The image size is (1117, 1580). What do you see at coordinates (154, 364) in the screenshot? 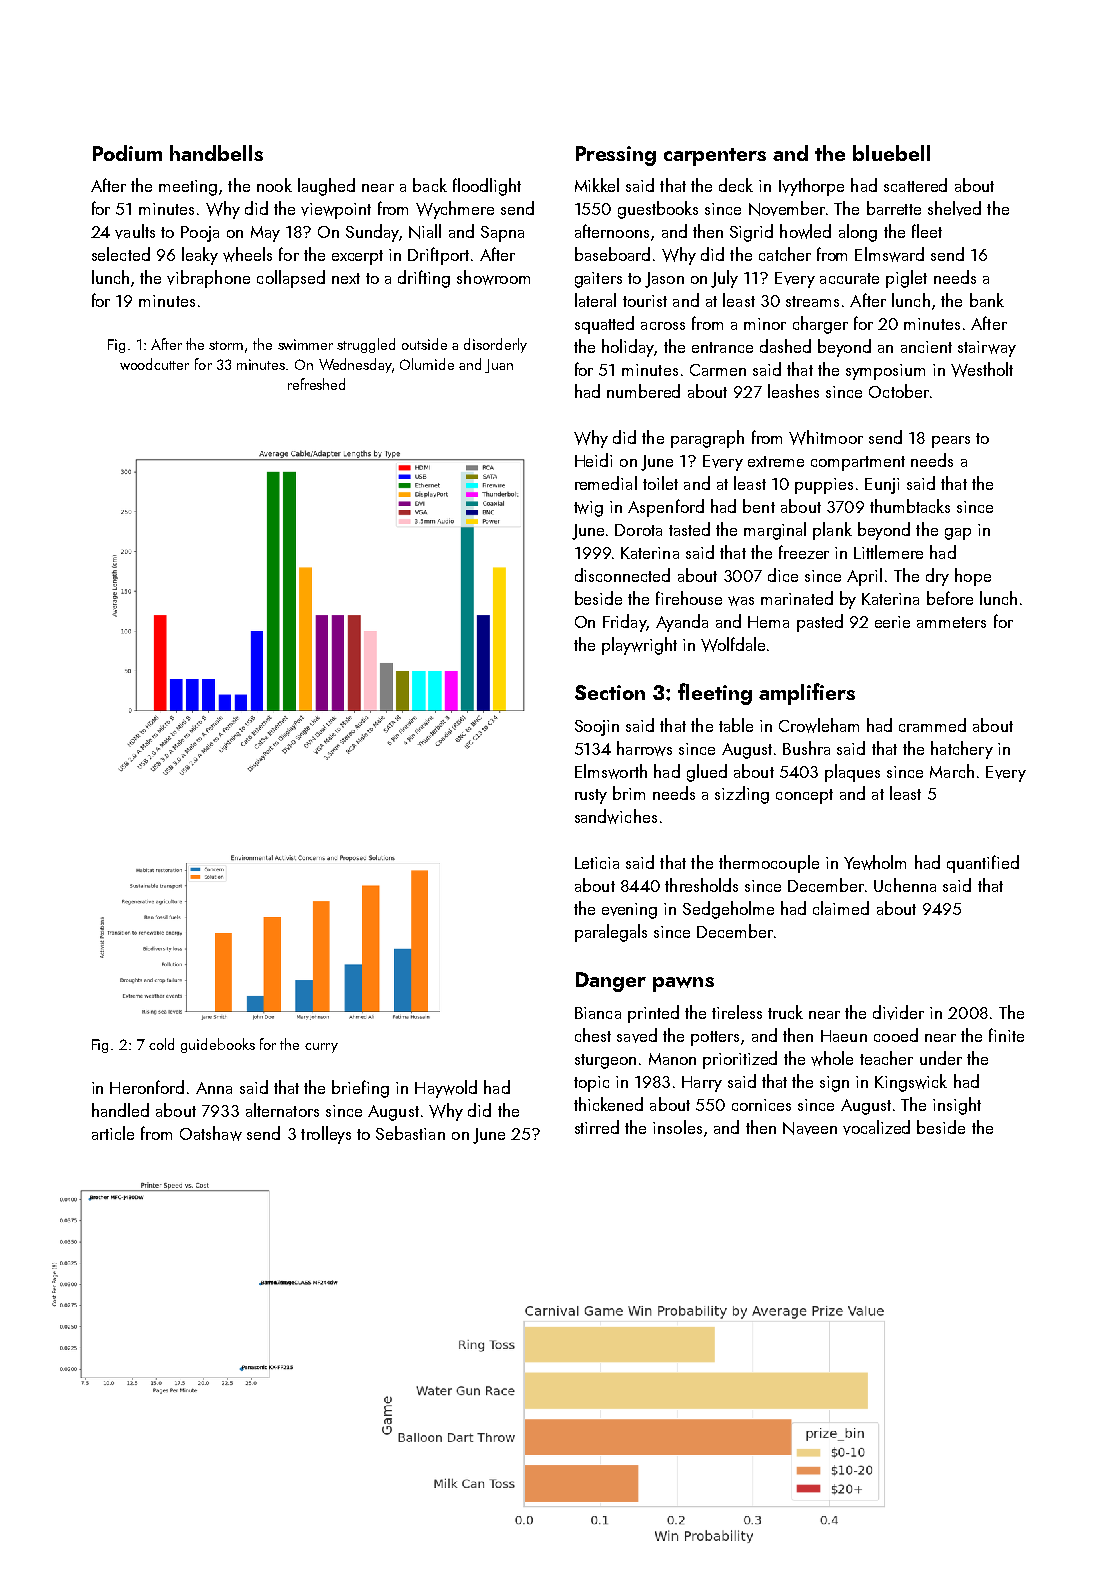
I see `woodcutter` at bounding box center [154, 364].
